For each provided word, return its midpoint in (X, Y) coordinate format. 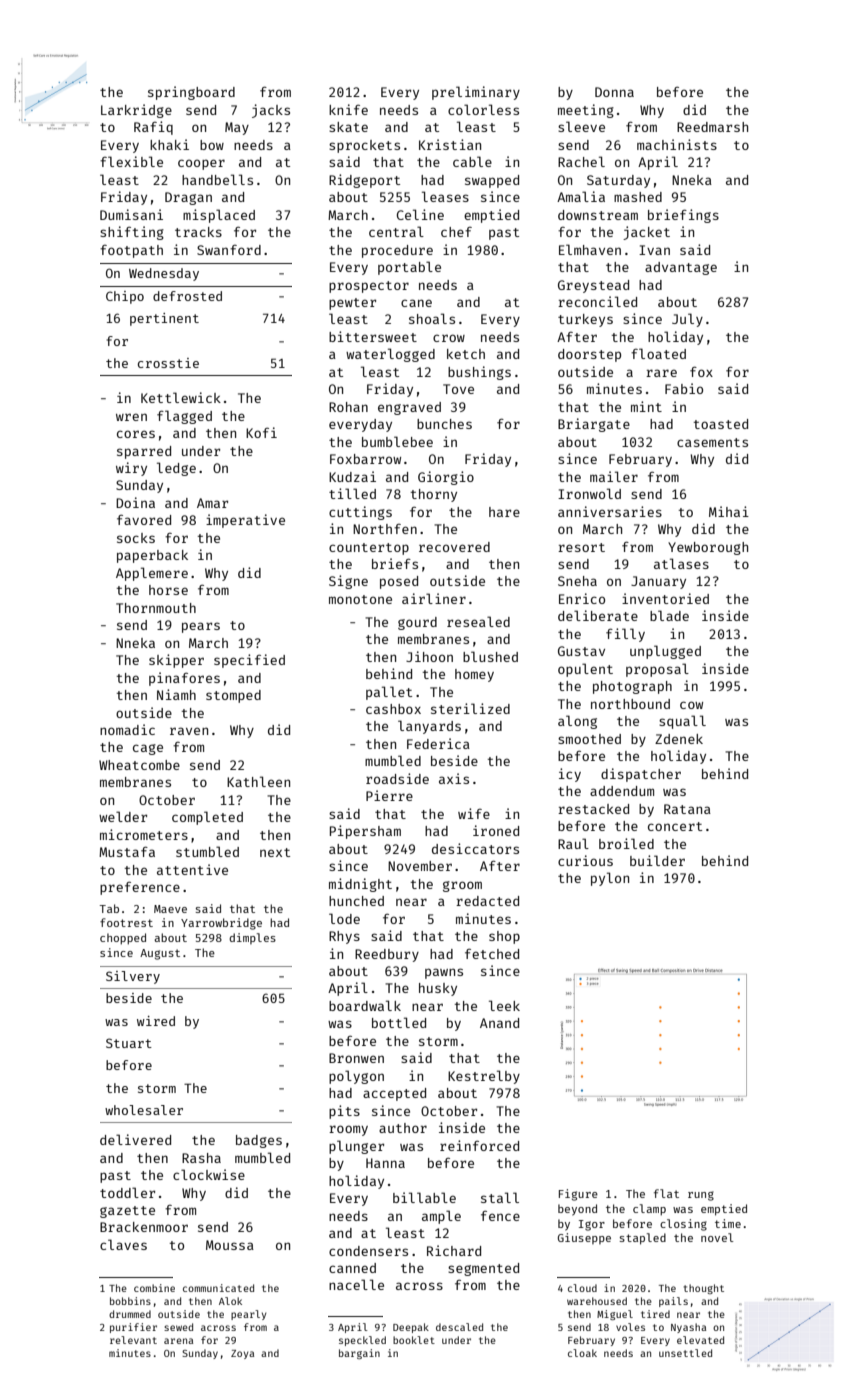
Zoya (242, 1354)
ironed (496, 830)
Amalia (581, 196)
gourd (417, 623)
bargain (359, 1354)
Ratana (687, 809)
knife (348, 109)
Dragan (188, 198)
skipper (176, 661)
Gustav (581, 651)
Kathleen (258, 781)
